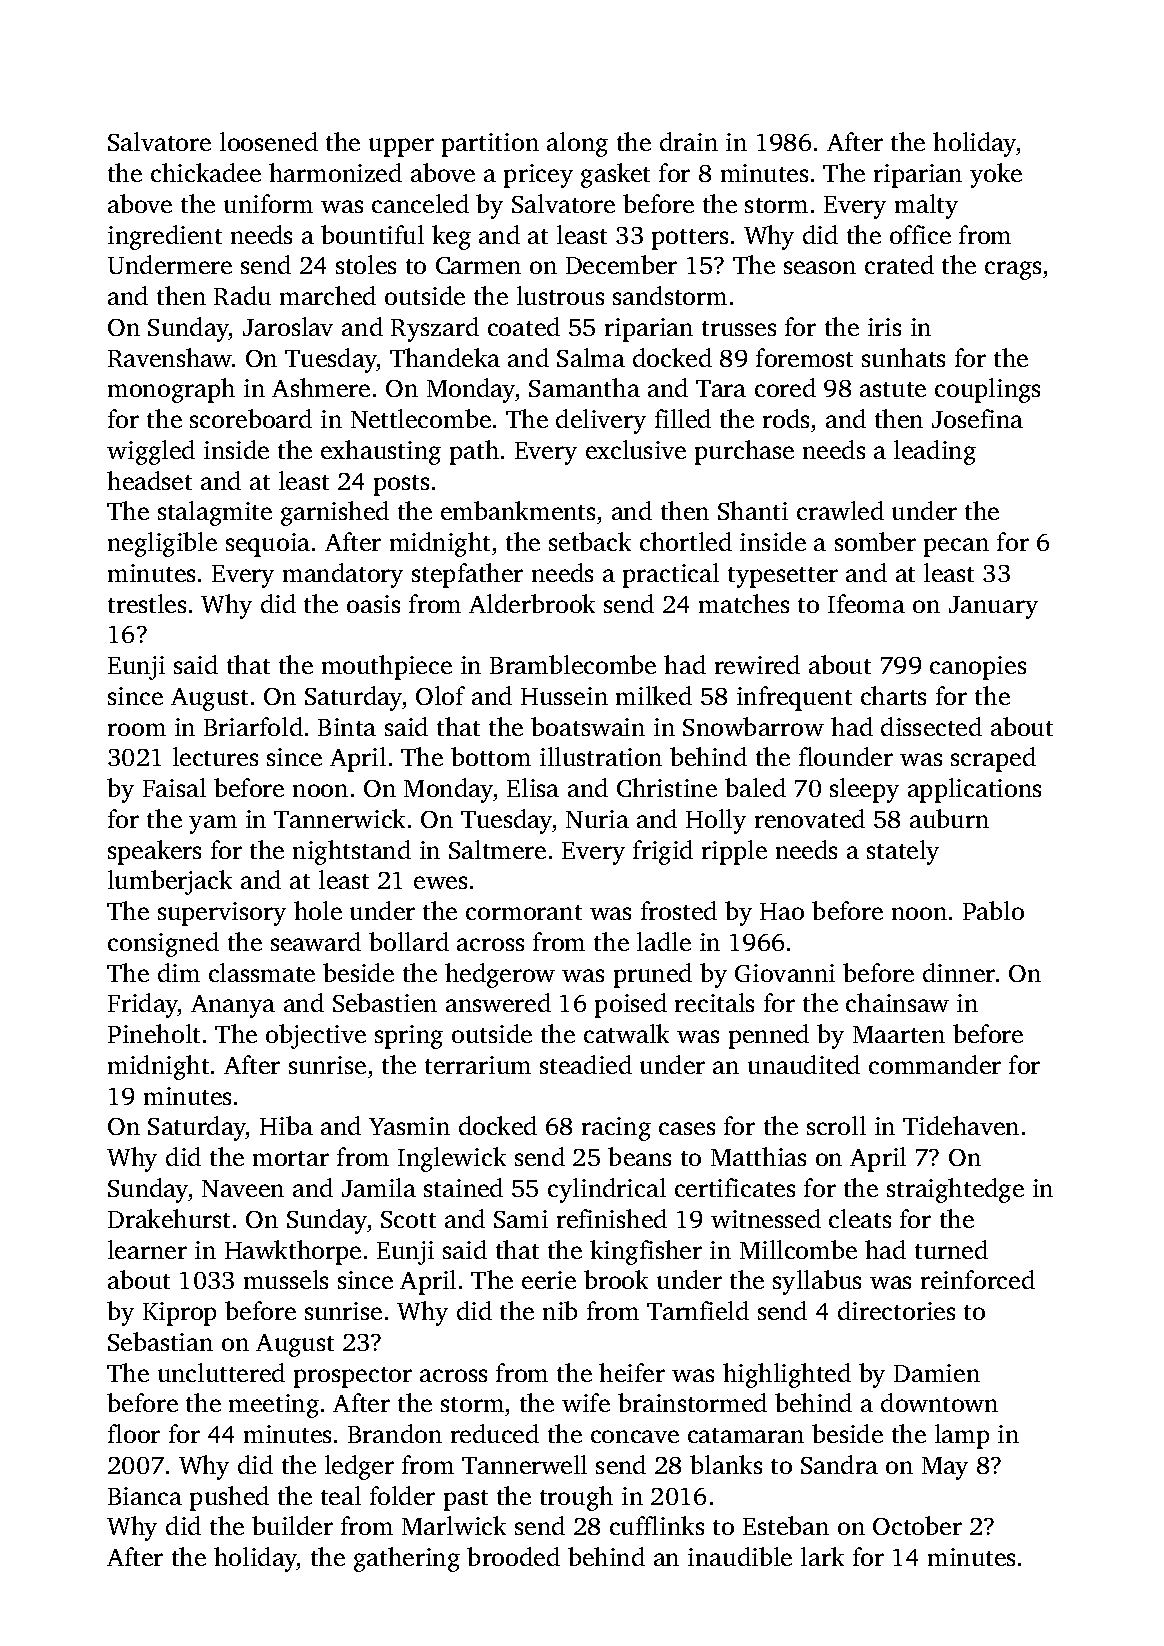 This screenshot has width=1164, height=1646. Describe the element at coordinates (864, 790) in the screenshot. I see `sleepy` at that location.
